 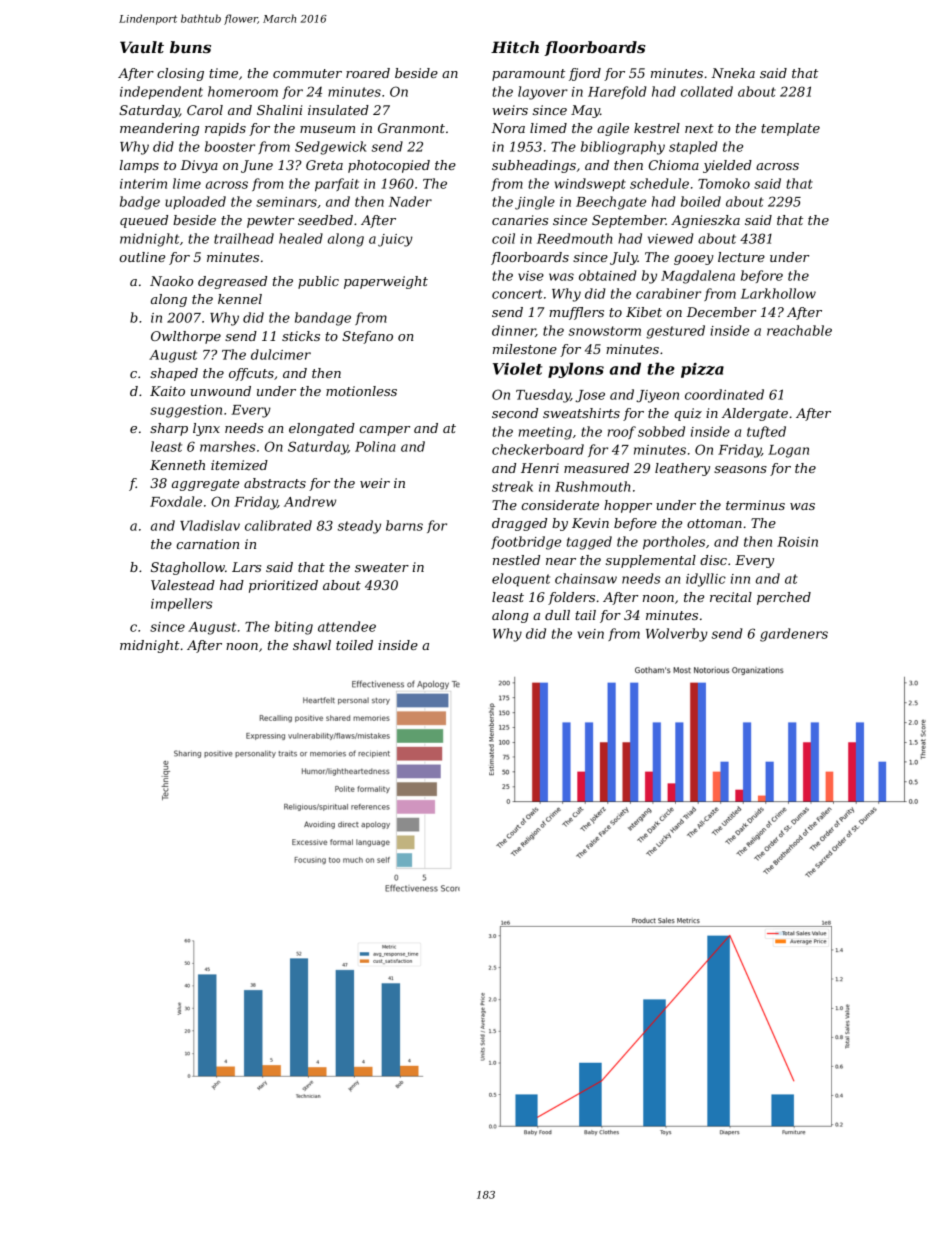 I want to click on meandering, so click(x=159, y=129).
